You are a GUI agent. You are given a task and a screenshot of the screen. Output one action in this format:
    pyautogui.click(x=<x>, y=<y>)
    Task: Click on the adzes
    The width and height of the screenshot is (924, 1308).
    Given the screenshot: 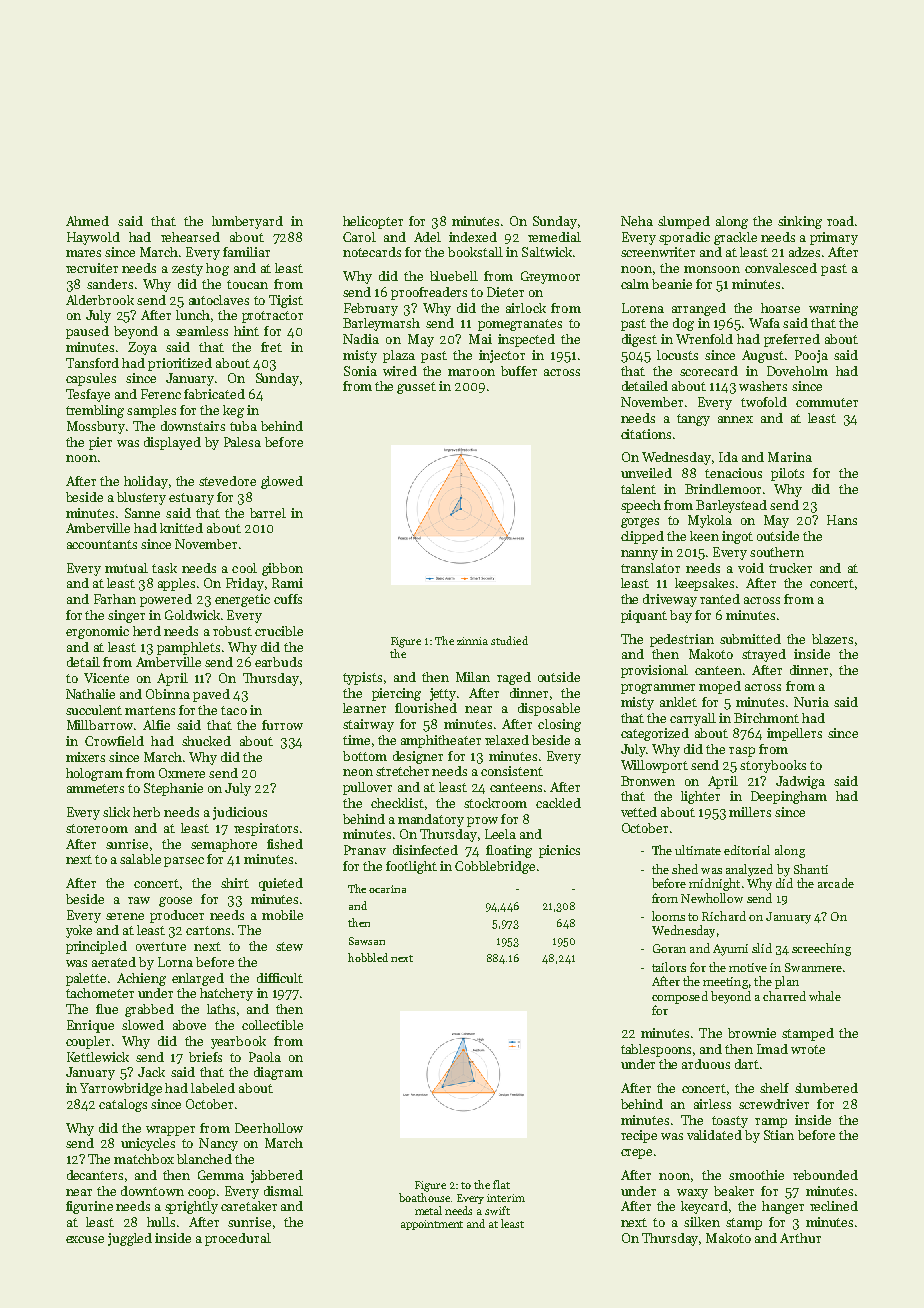 What is the action you would take?
    pyautogui.click(x=804, y=252)
